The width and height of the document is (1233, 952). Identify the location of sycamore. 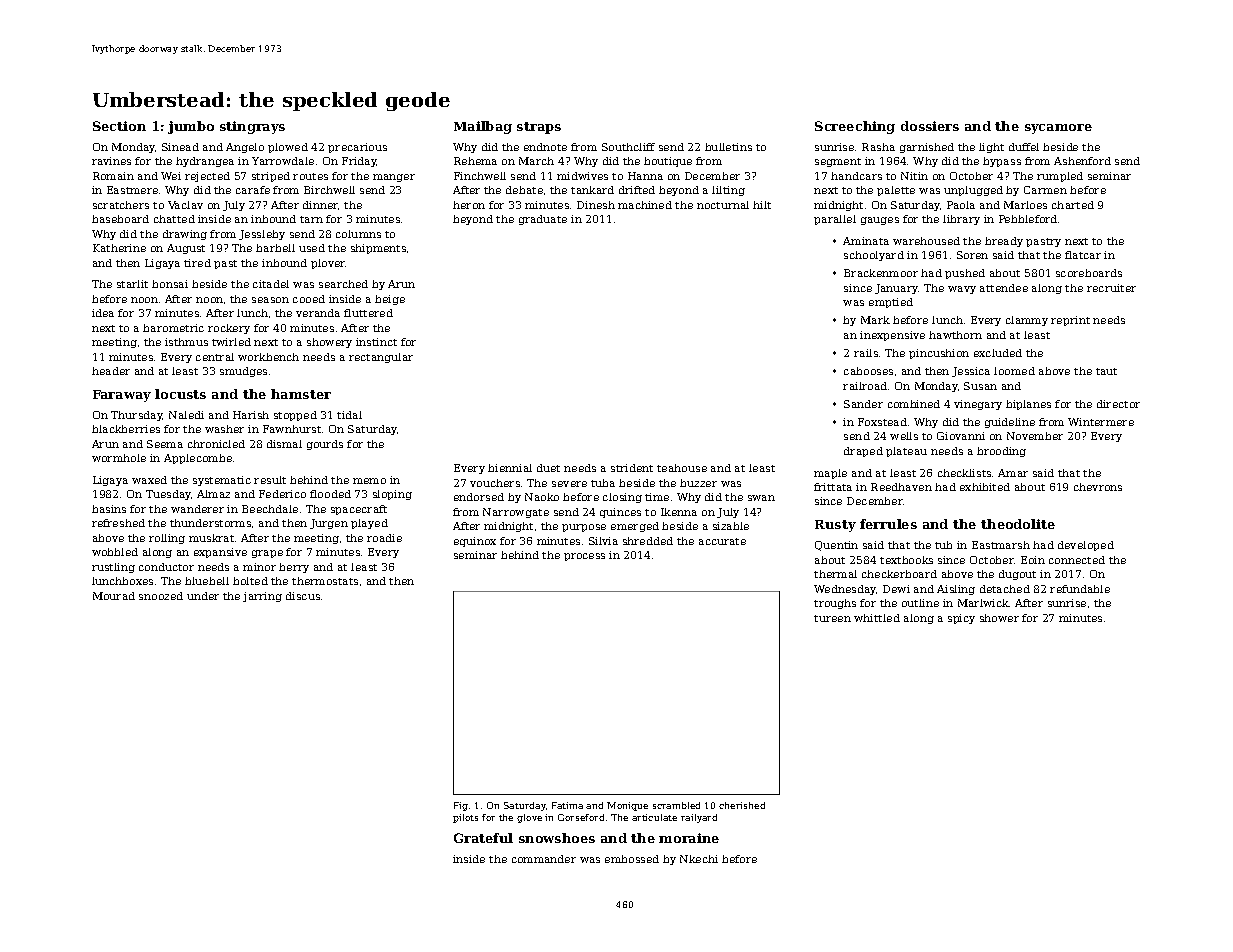
(1058, 129).
